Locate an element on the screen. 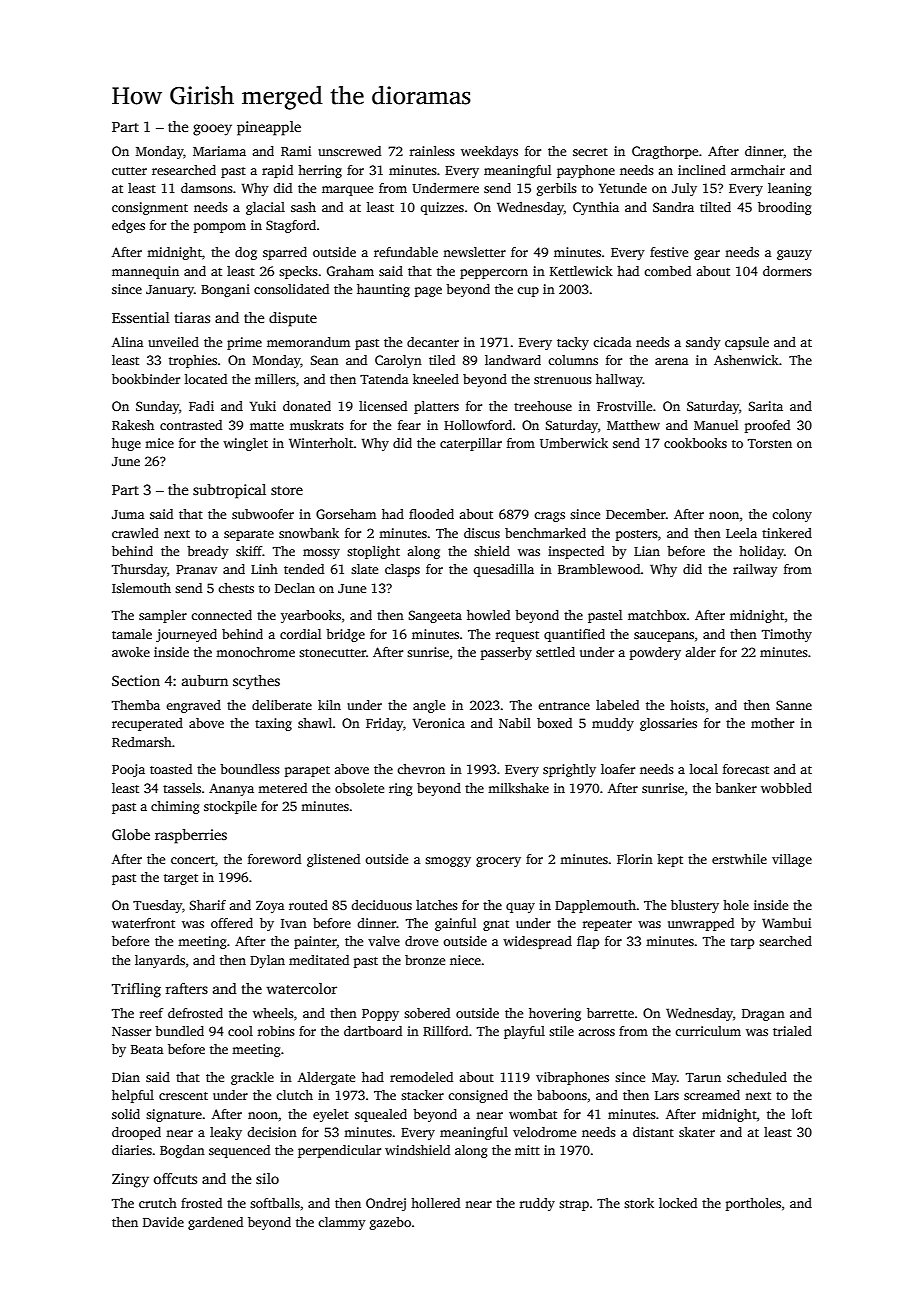 This screenshot has height=1308, width=924. chevron is located at coordinates (421, 769).
